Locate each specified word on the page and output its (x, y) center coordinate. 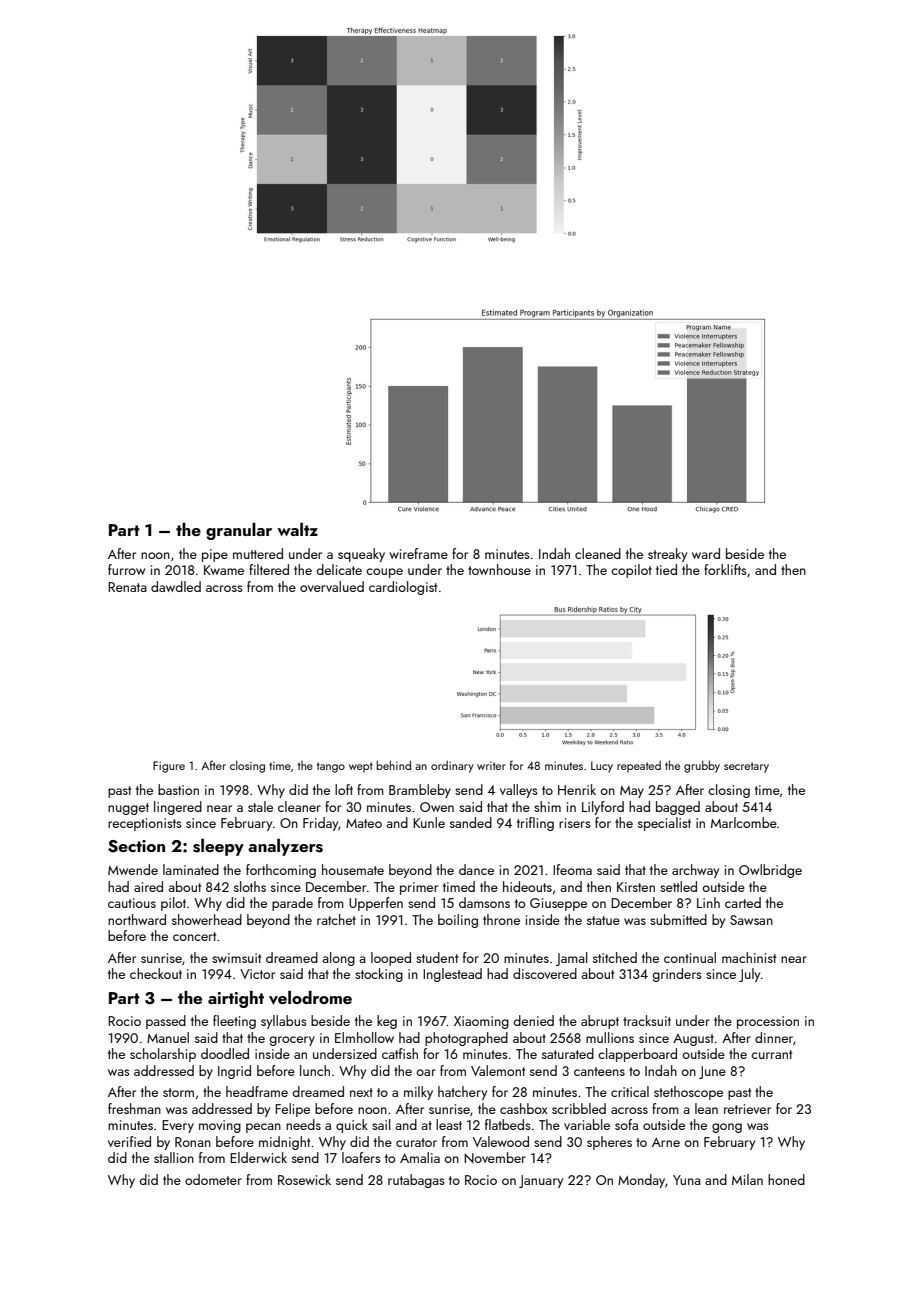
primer (419, 888)
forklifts (725, 569)
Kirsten (636, 887)
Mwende (133, 869)
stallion (174, 1157)
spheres (609, 1143)
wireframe (418, 553)
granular (239, 531)
